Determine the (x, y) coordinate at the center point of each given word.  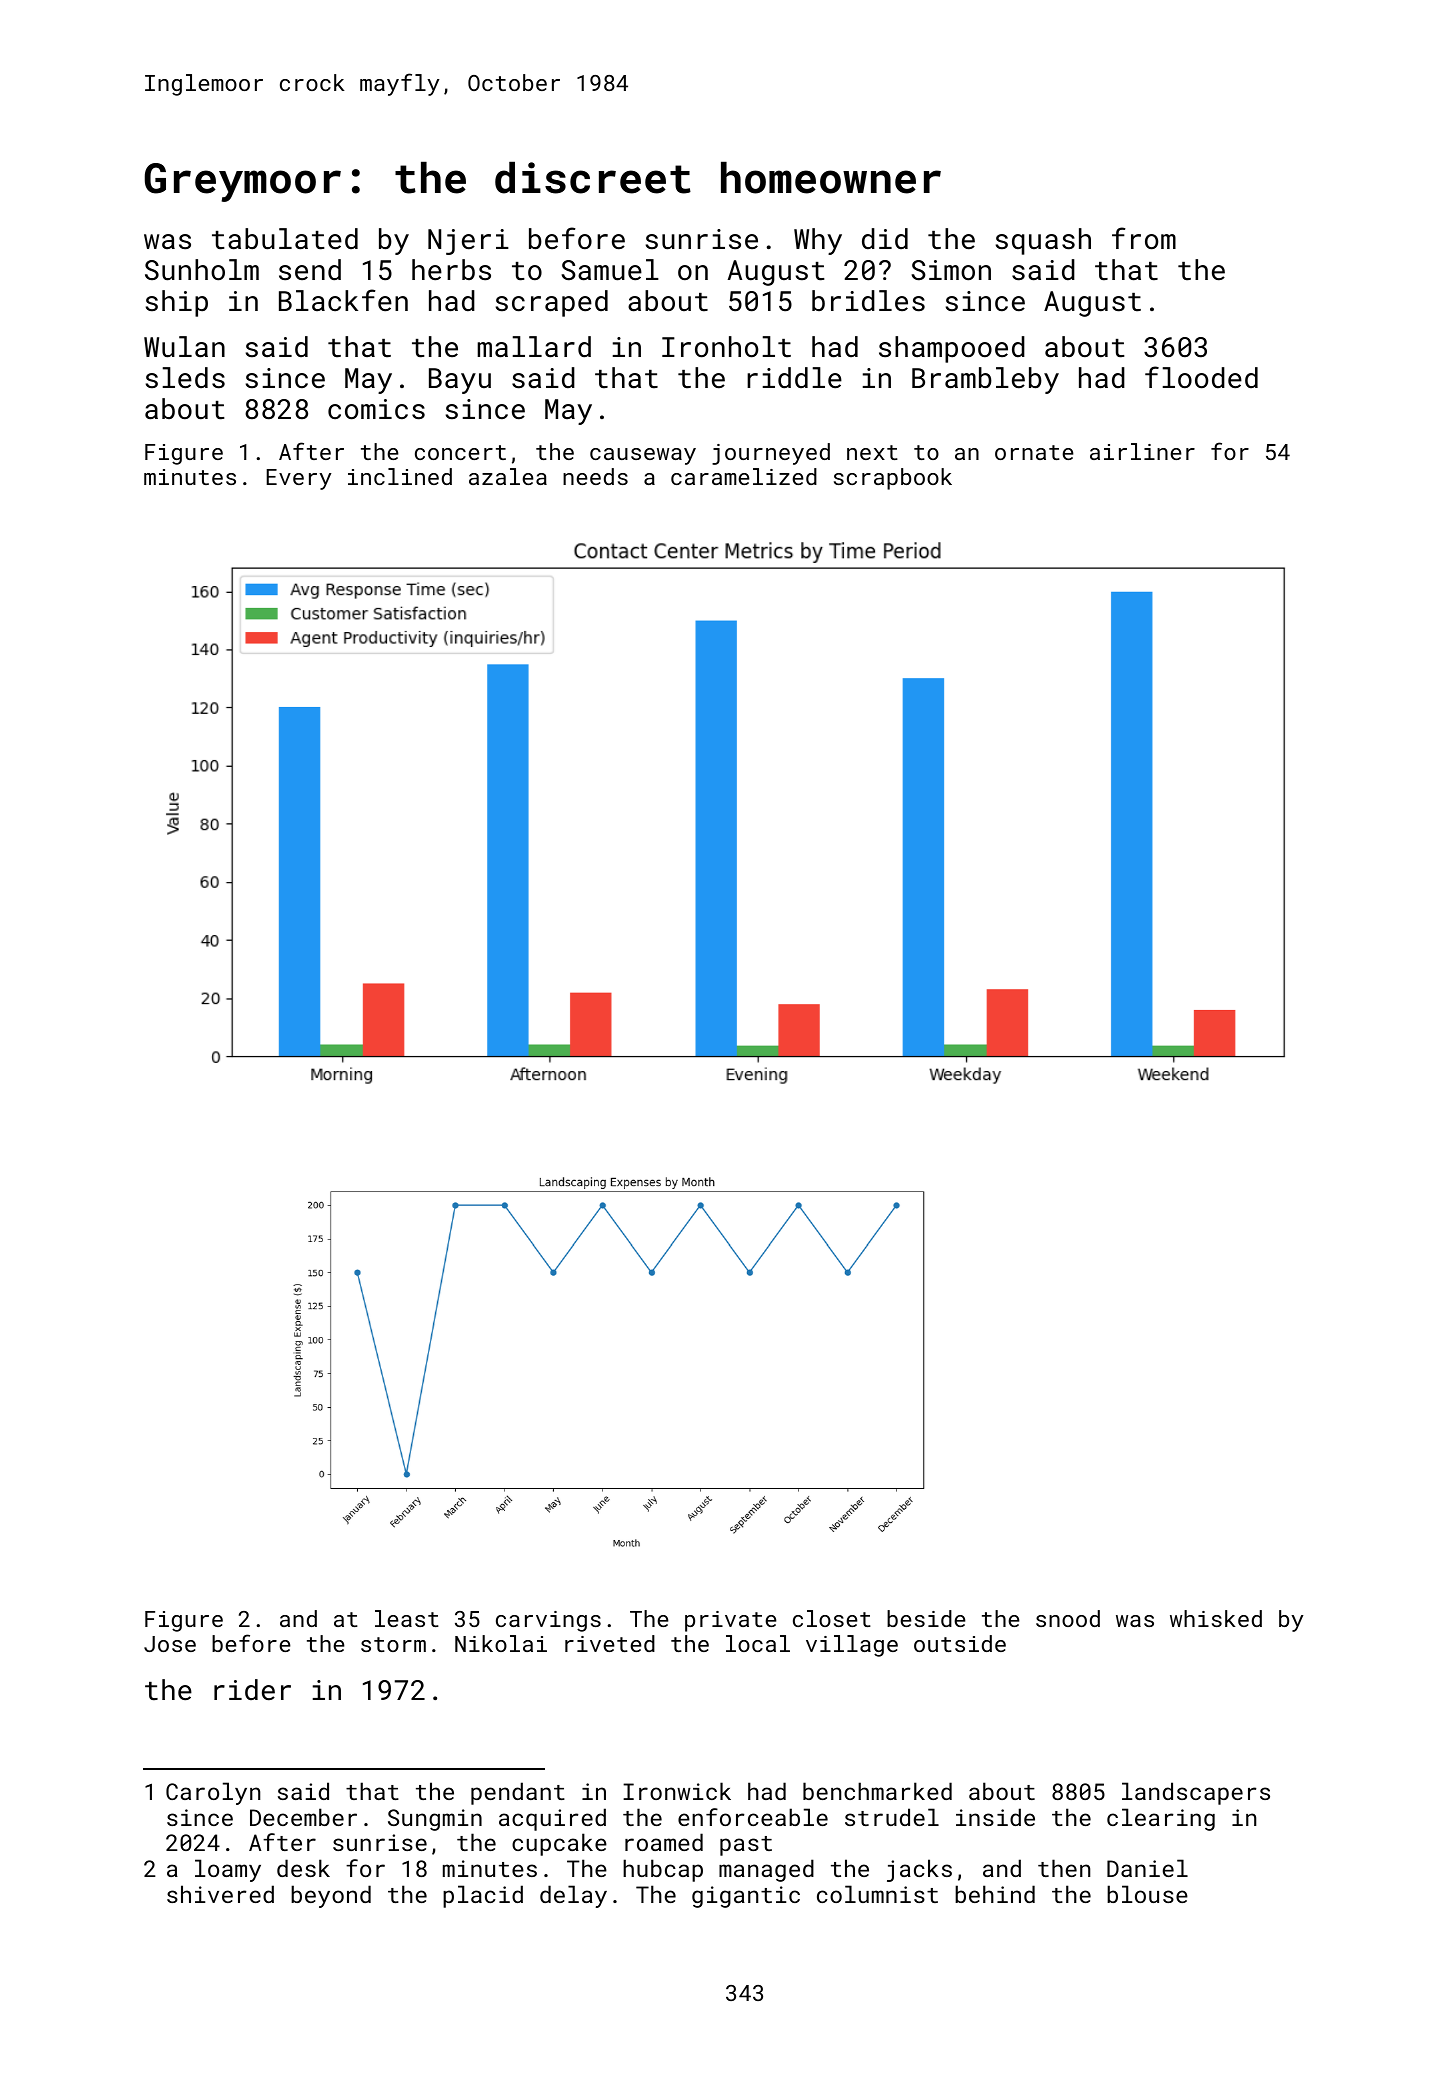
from (1144, 238)
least (407, 1618)
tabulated (285, 239)
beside (926, 1618)
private (730, 1621)
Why (818, 241)
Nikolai (501, 1643)
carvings (548, 1621)
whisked (1216, 1618)
